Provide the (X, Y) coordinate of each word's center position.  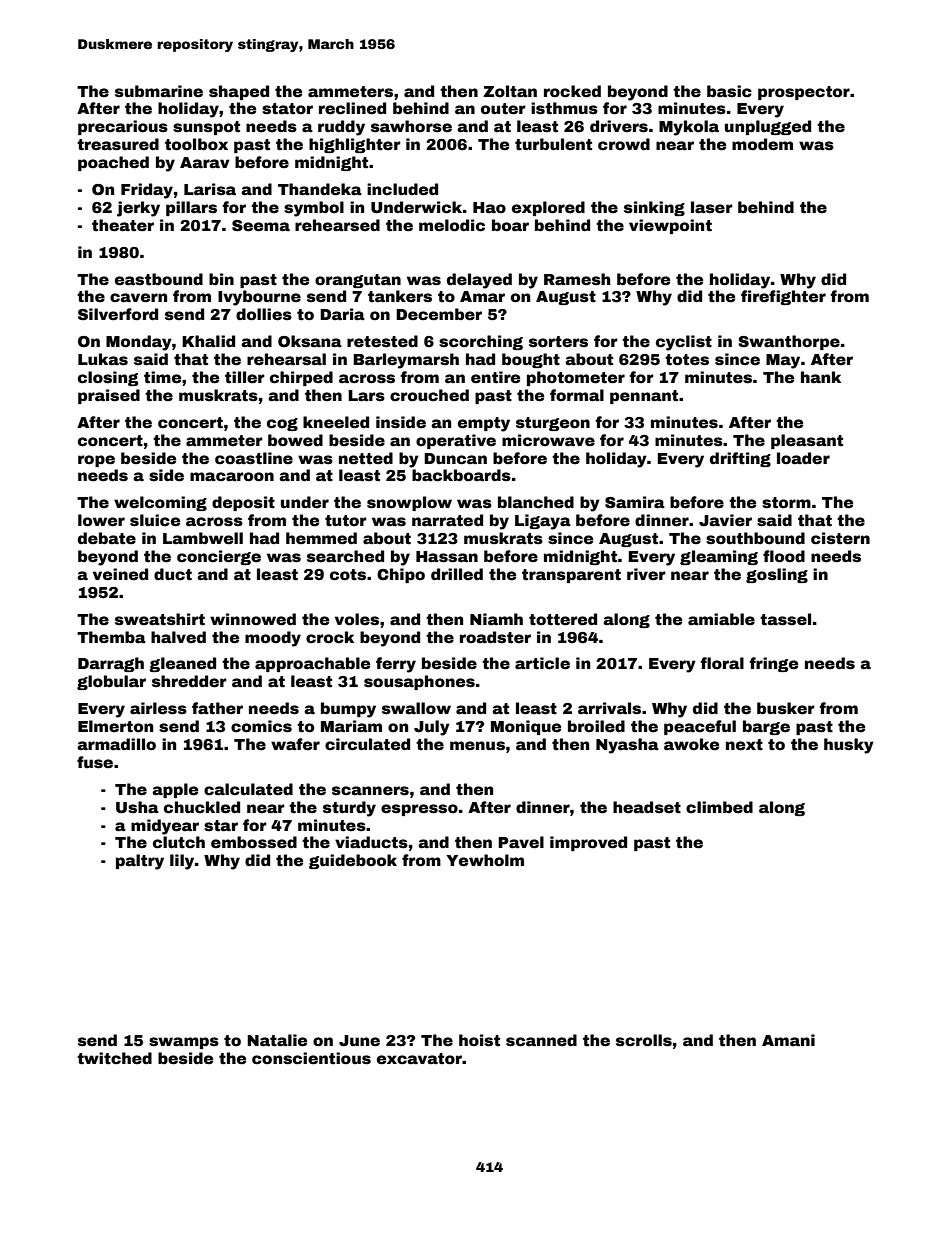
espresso (419, 810)
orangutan (358, 281)
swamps (184, 1043)
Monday (139, 343)
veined (120, 574)
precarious (123, 127)
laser (712, 207)
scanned (541, 1040)
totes (687, 360)
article (542, 663)
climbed (719, 807)
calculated (248, 789)
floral (722, 663)
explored (548, 208)
